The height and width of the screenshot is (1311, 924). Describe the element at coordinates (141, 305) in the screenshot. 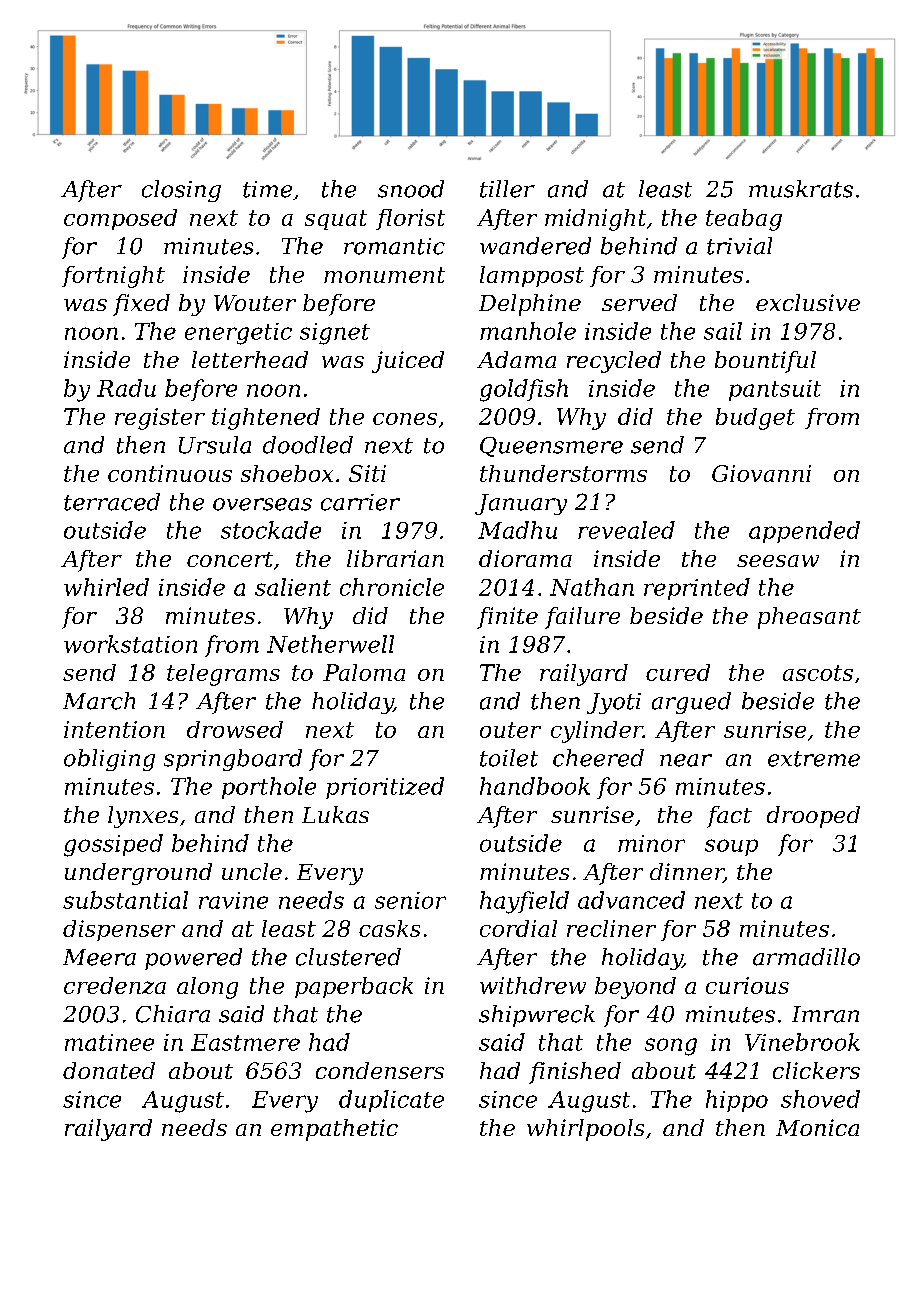

I see `fixed` at that location.
